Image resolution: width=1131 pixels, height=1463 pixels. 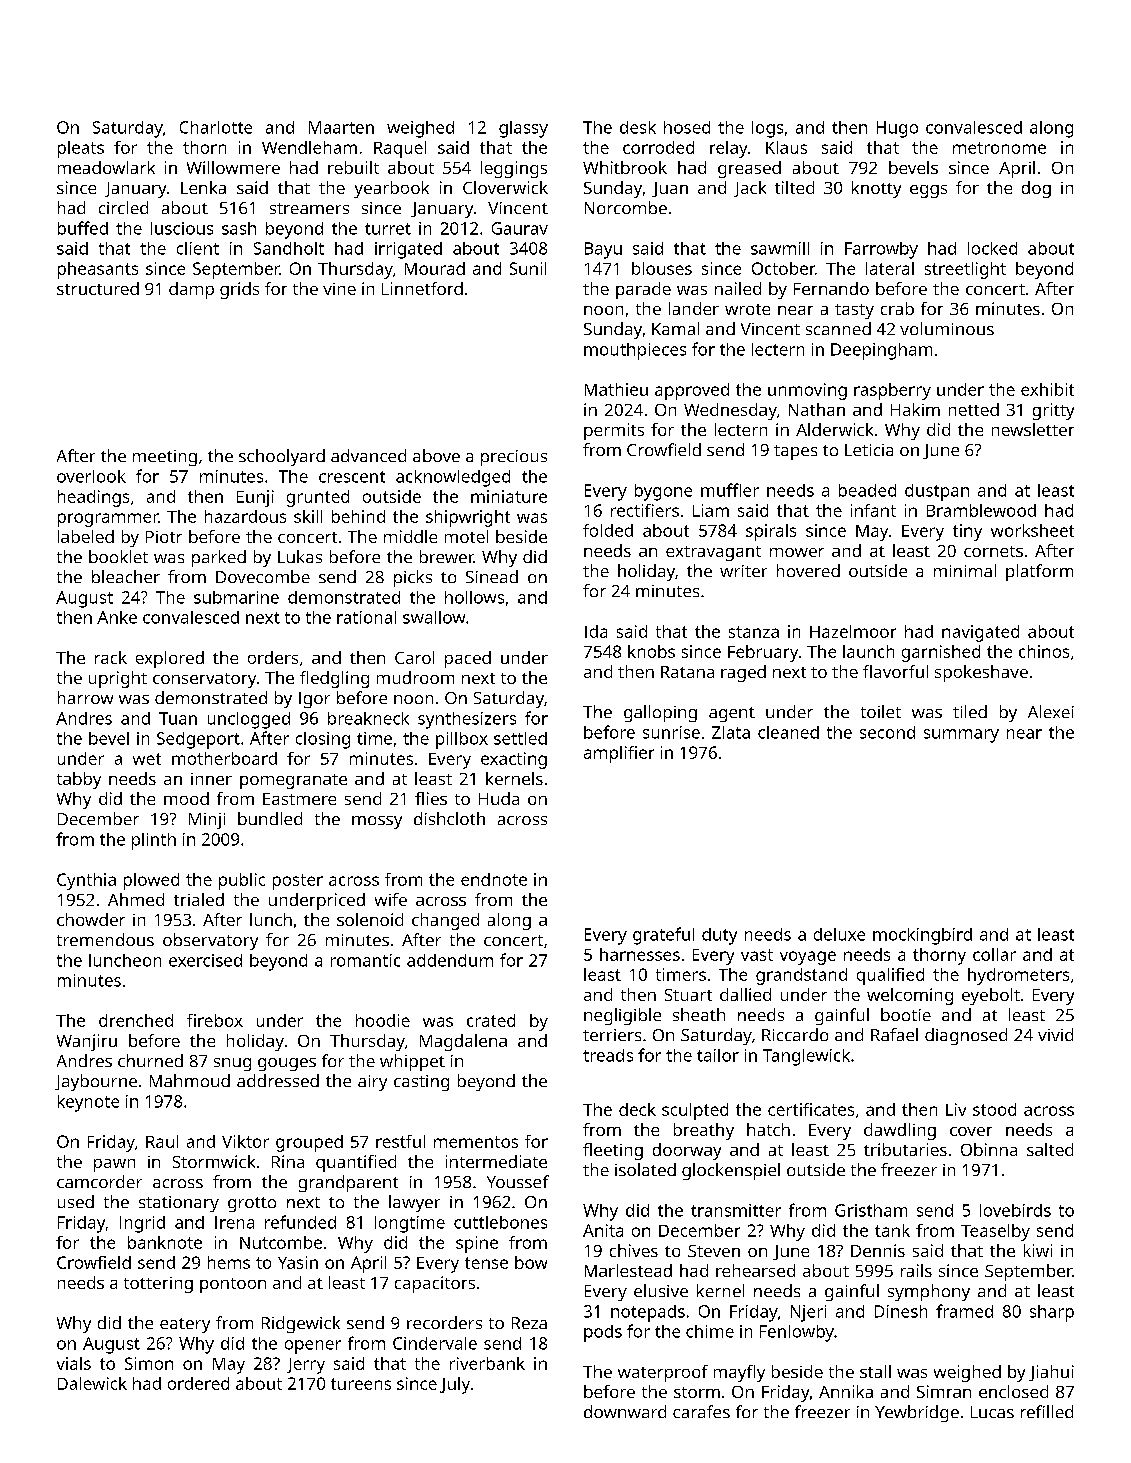 What do you see at coordinates (811, 1109) in the screenshot?
I see `certificates` at bounding box center [811, 1109].
